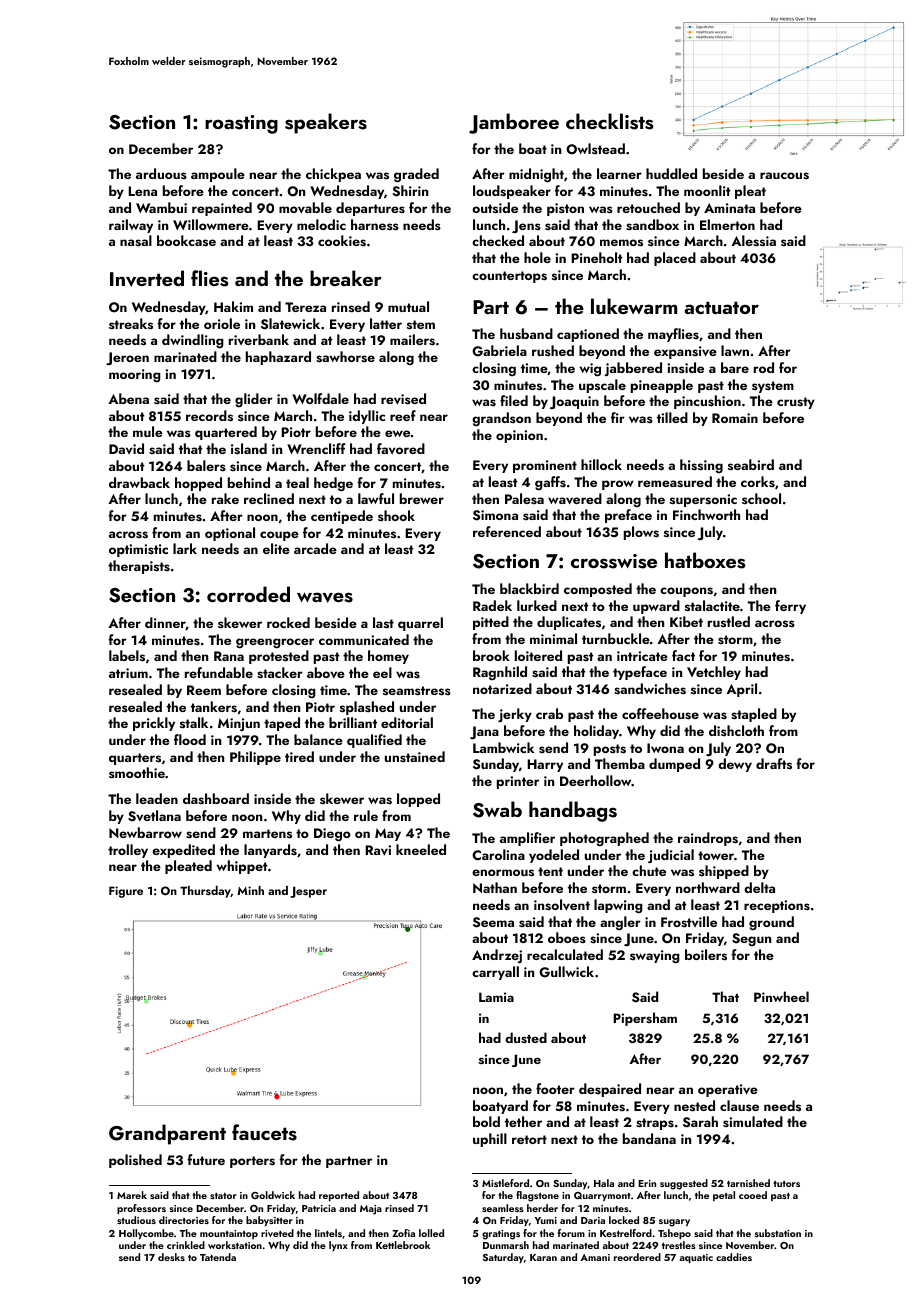 The image size is (924, 1308). Describe the element at coordinates (696, 1258) in the screenshot. I see `aquatic` at that location.
